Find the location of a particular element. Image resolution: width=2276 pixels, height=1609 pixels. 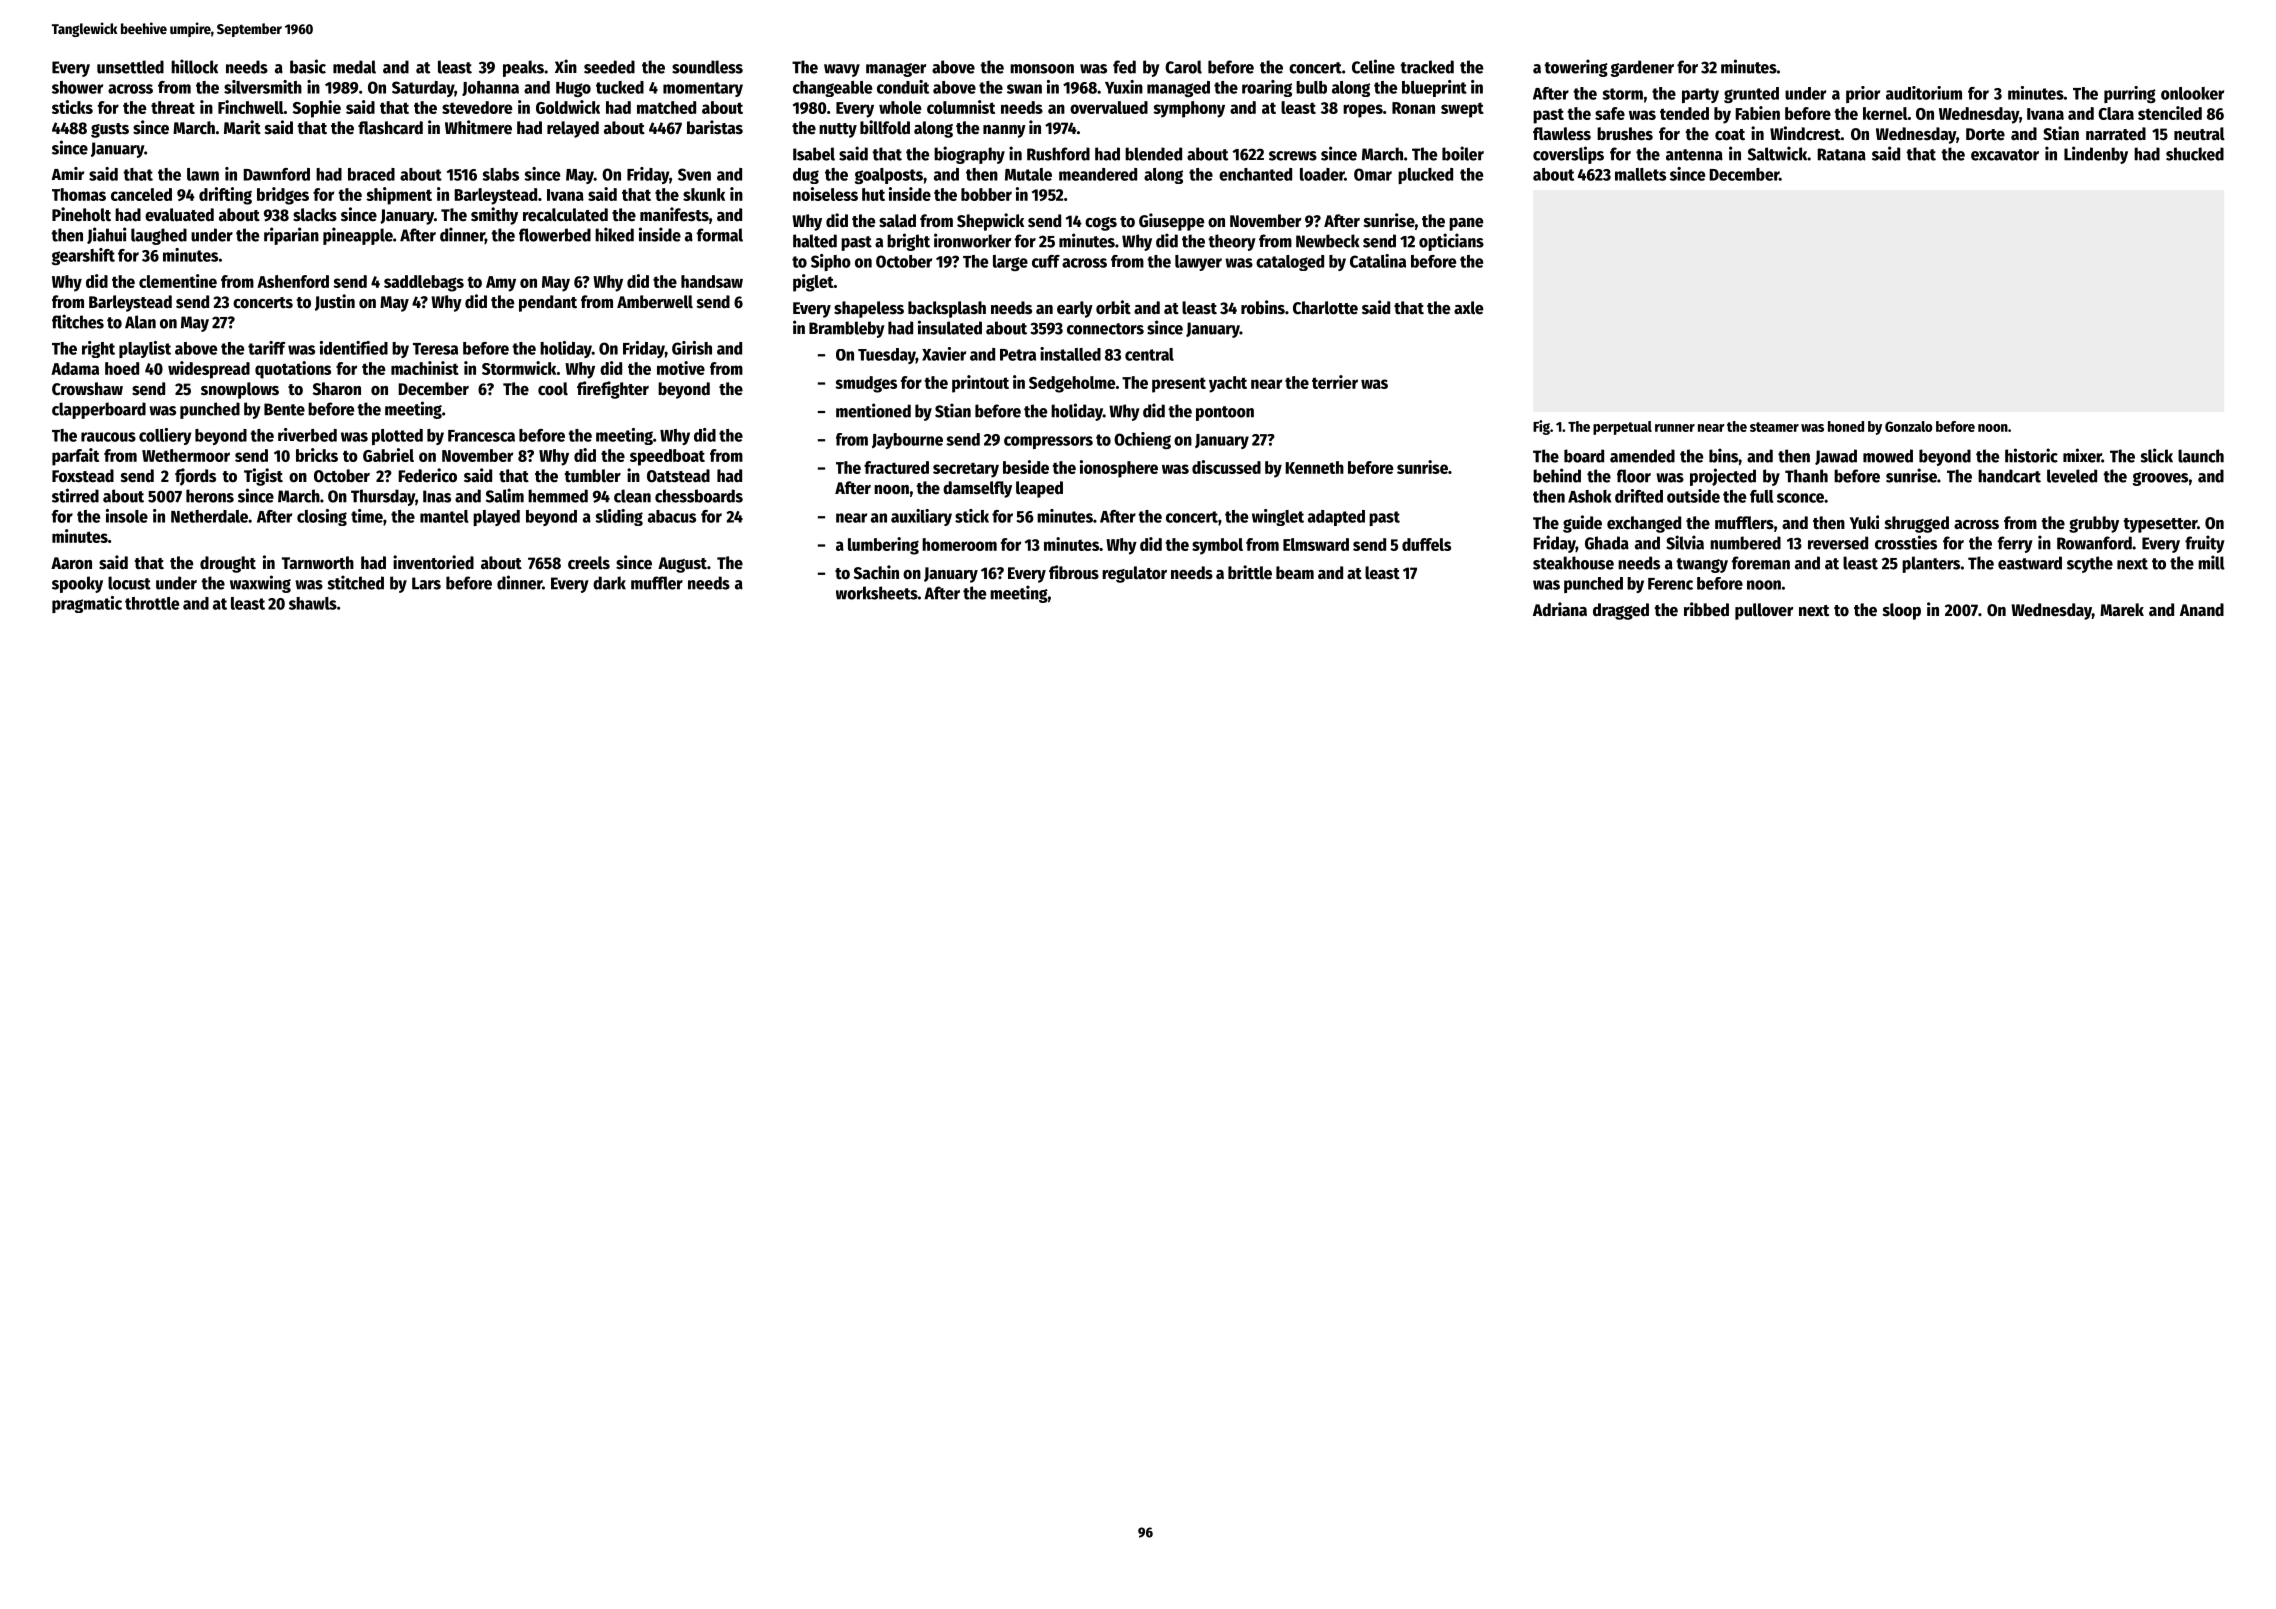

onlooker is located at coordinates (2192, 93).
